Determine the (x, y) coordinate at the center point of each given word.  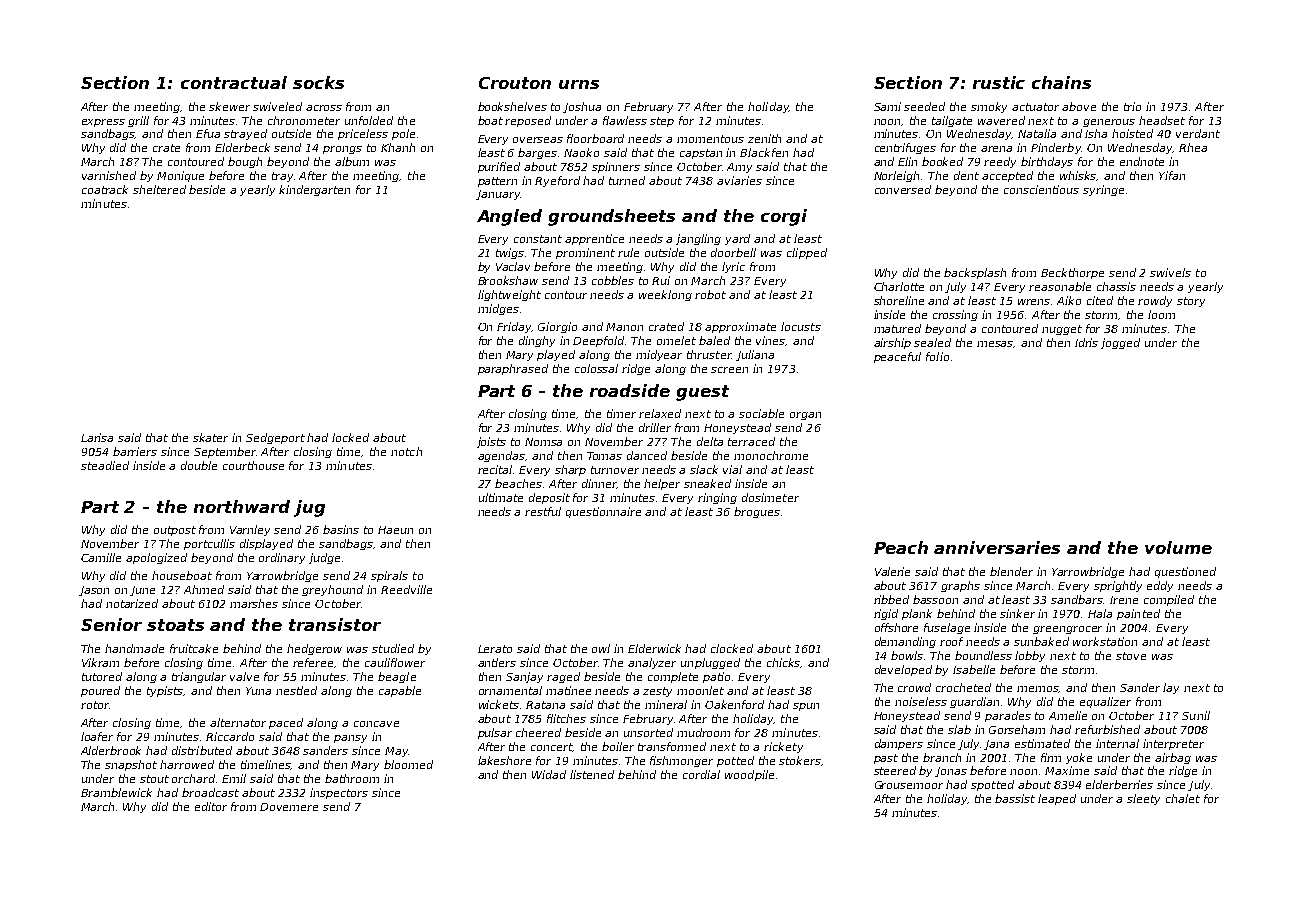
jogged (1120, 343)
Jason (94, 591)
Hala (1100, 613)
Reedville (406, 589)
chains (1061, 82)
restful (543, 511)
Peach (901, 547)
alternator (238, 722)
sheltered (159, 189)
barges (537, 153)
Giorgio (557, 327)
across (324, 108)
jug (309, 508)
